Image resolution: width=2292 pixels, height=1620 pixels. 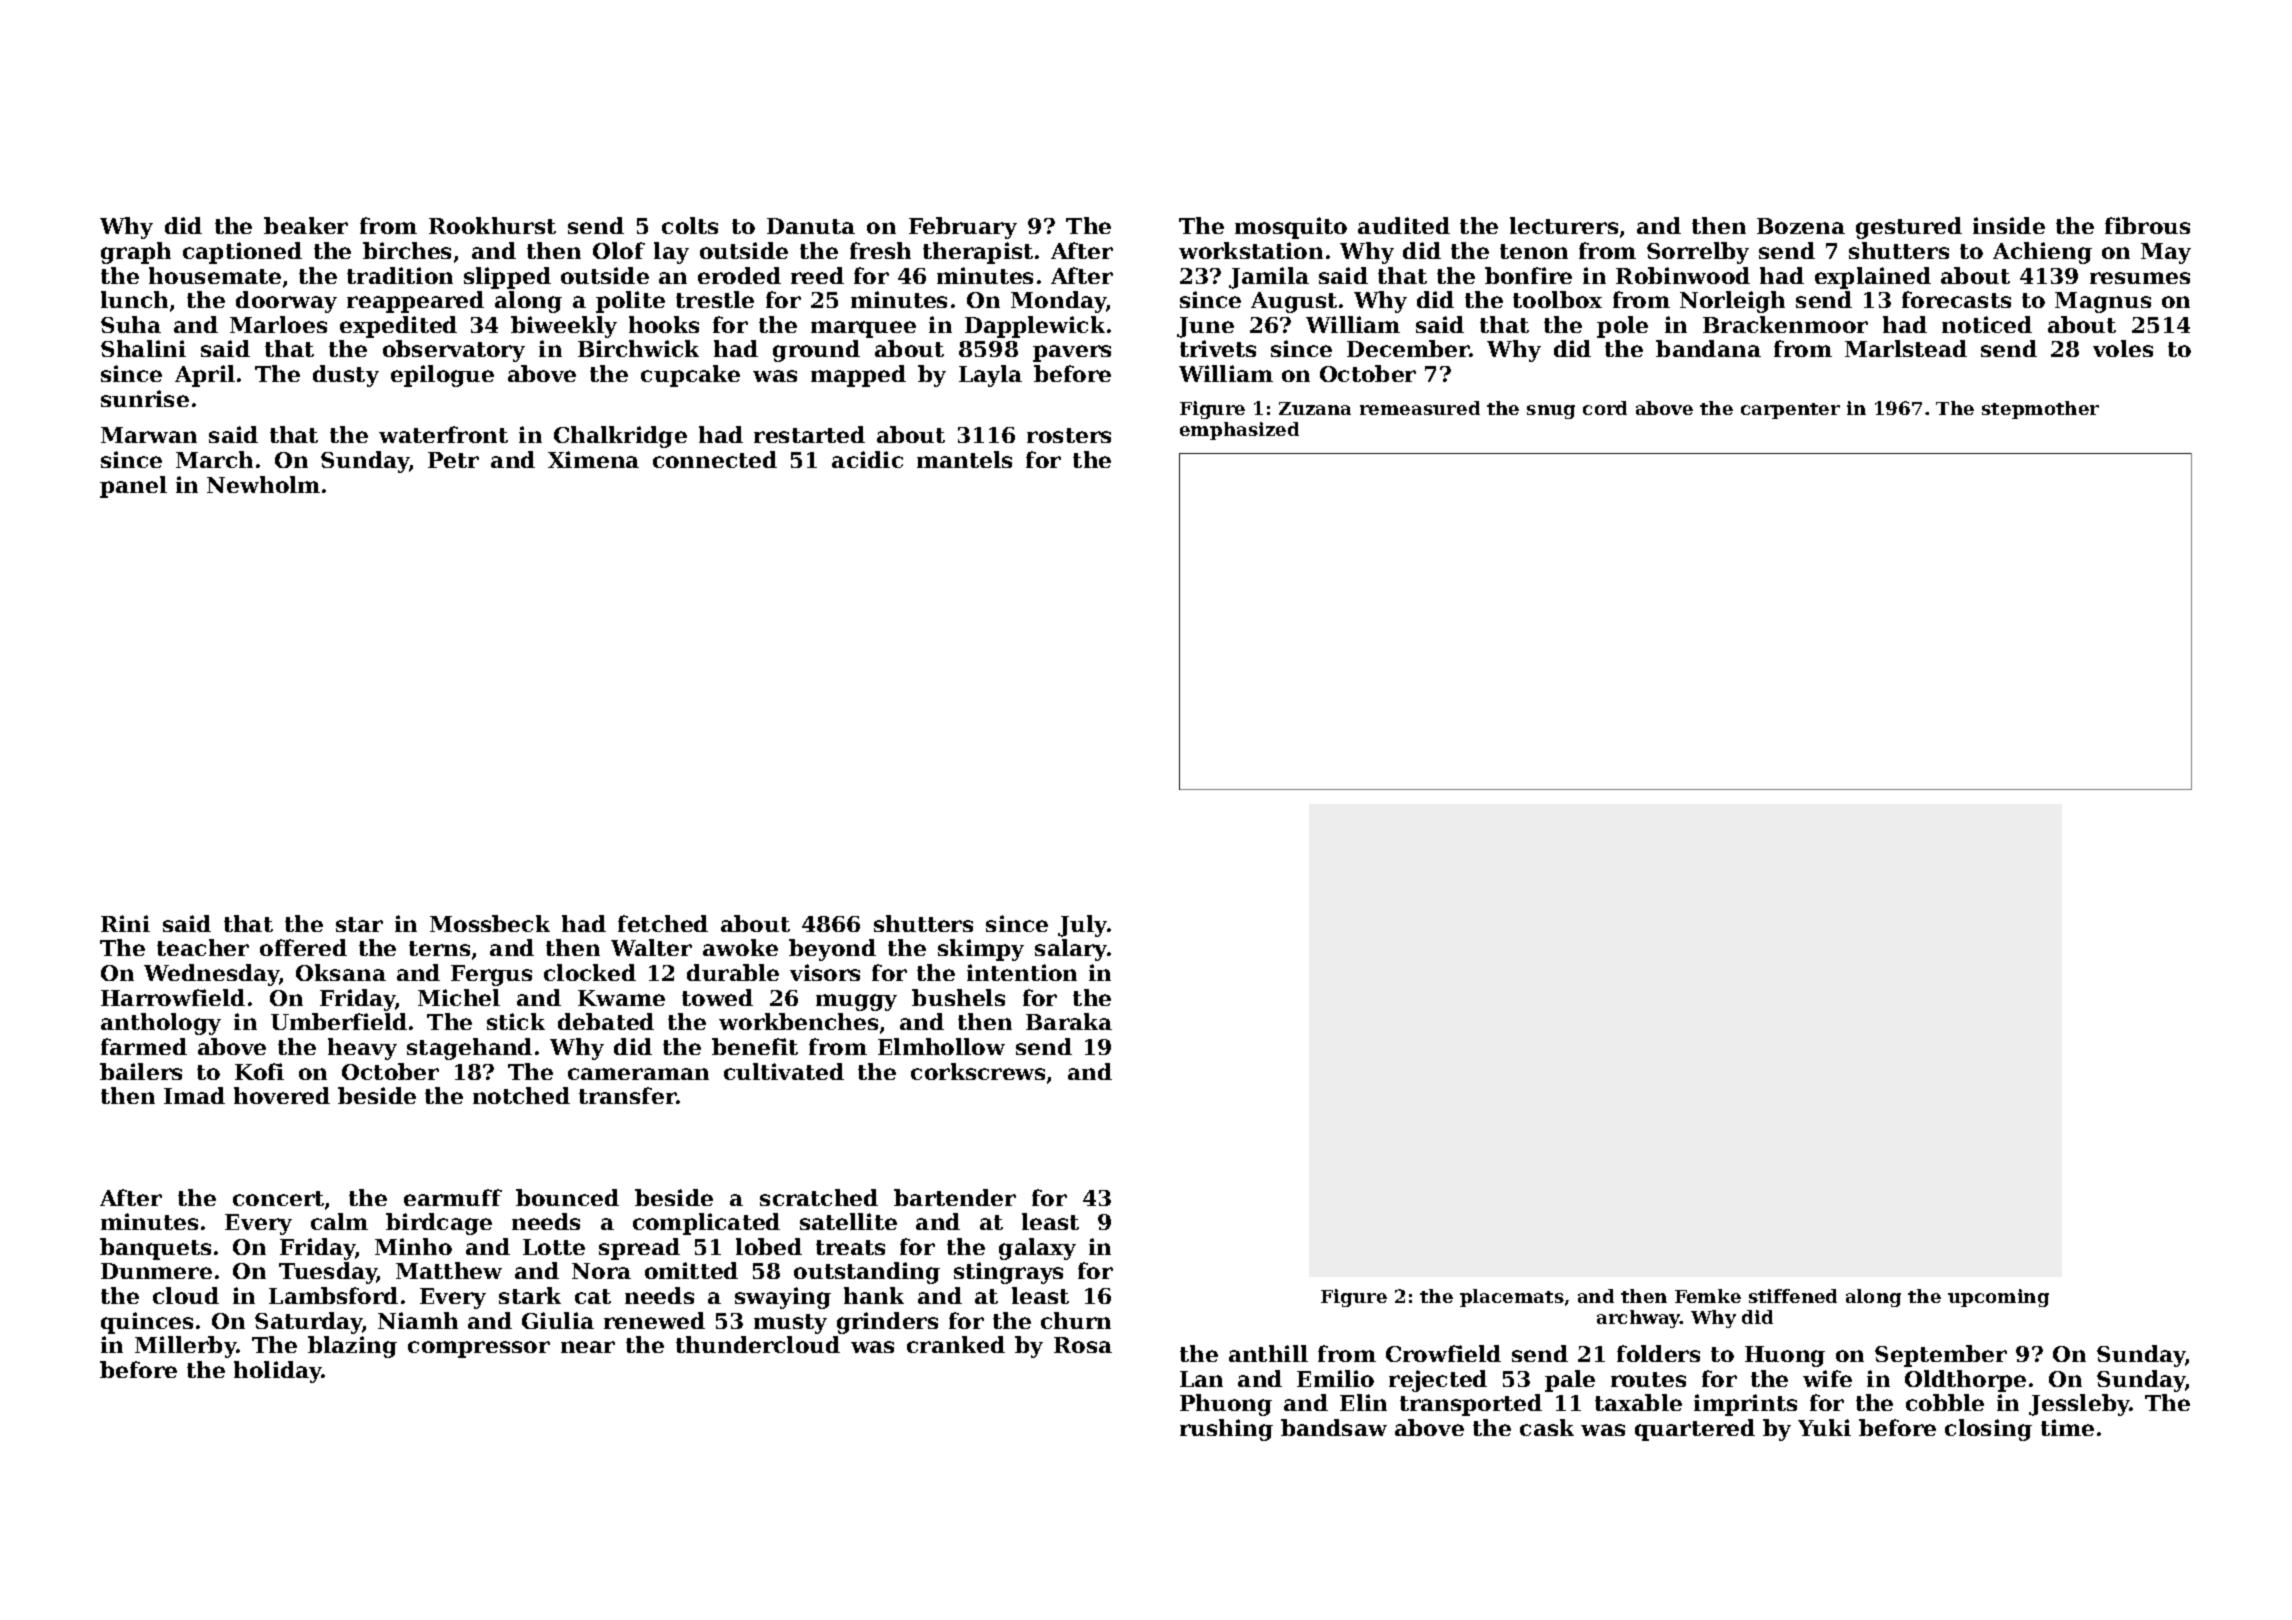 I want to click on gestured, so click(x=1909, y=228).
